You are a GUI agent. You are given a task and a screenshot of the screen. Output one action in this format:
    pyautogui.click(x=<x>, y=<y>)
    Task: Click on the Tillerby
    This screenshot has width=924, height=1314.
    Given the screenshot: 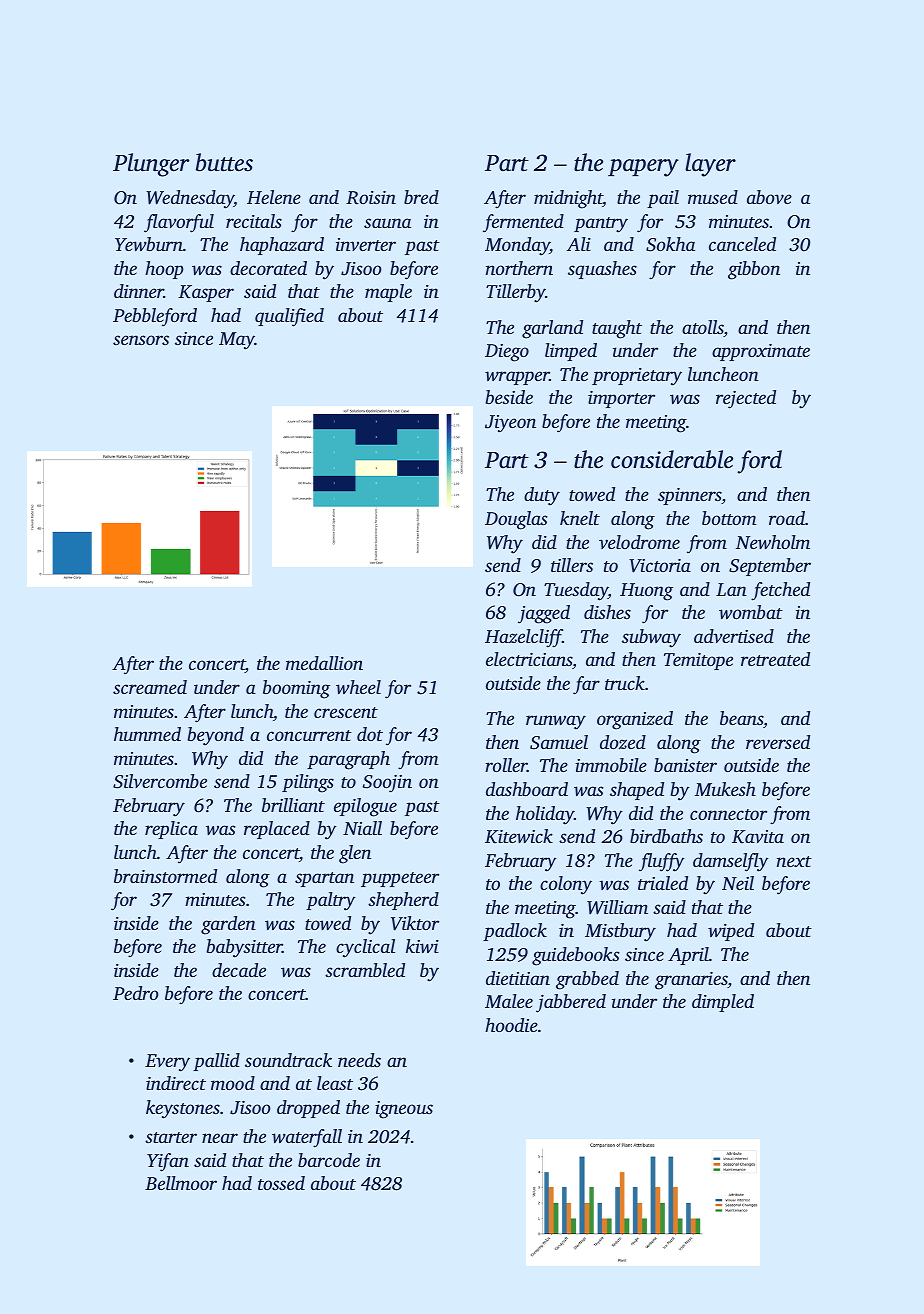 What is the action you would take?
    pyautogui.click(x=516, y=293)
